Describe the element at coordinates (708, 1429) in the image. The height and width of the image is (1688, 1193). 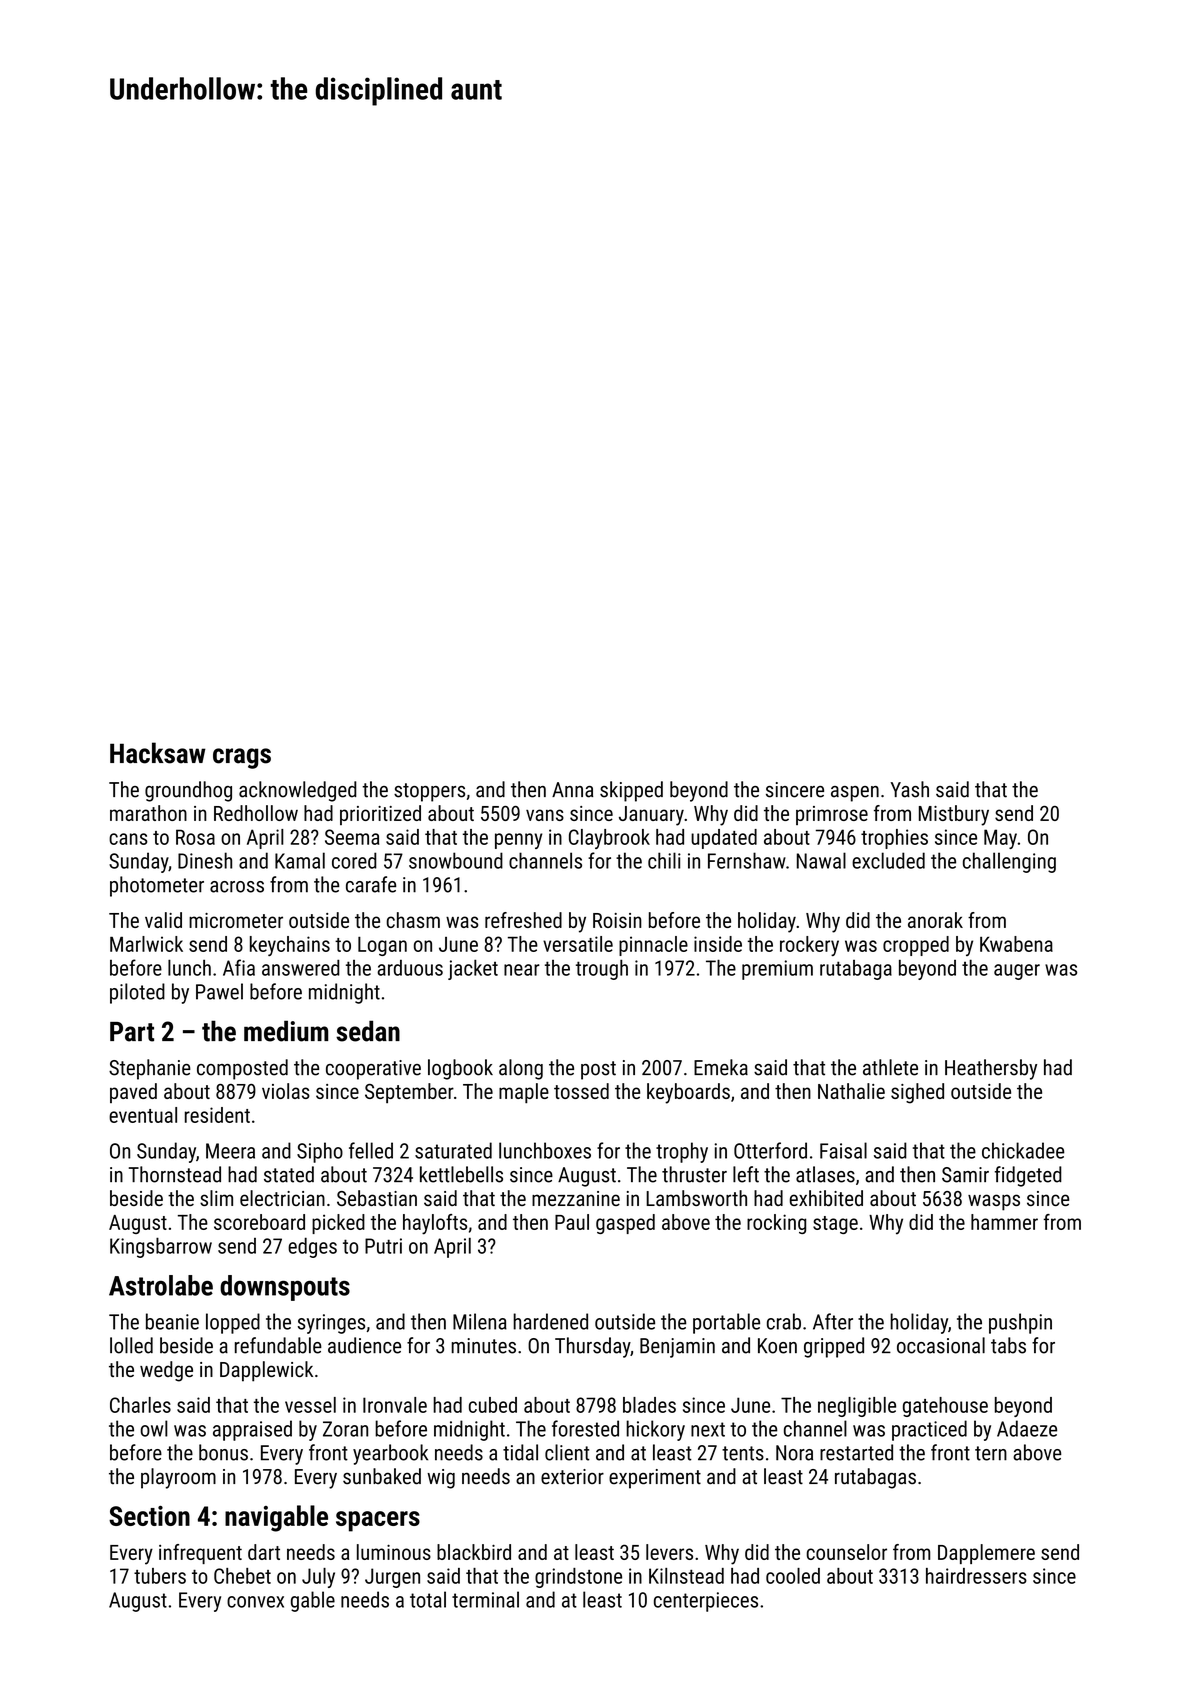
I see `next` at that location.
